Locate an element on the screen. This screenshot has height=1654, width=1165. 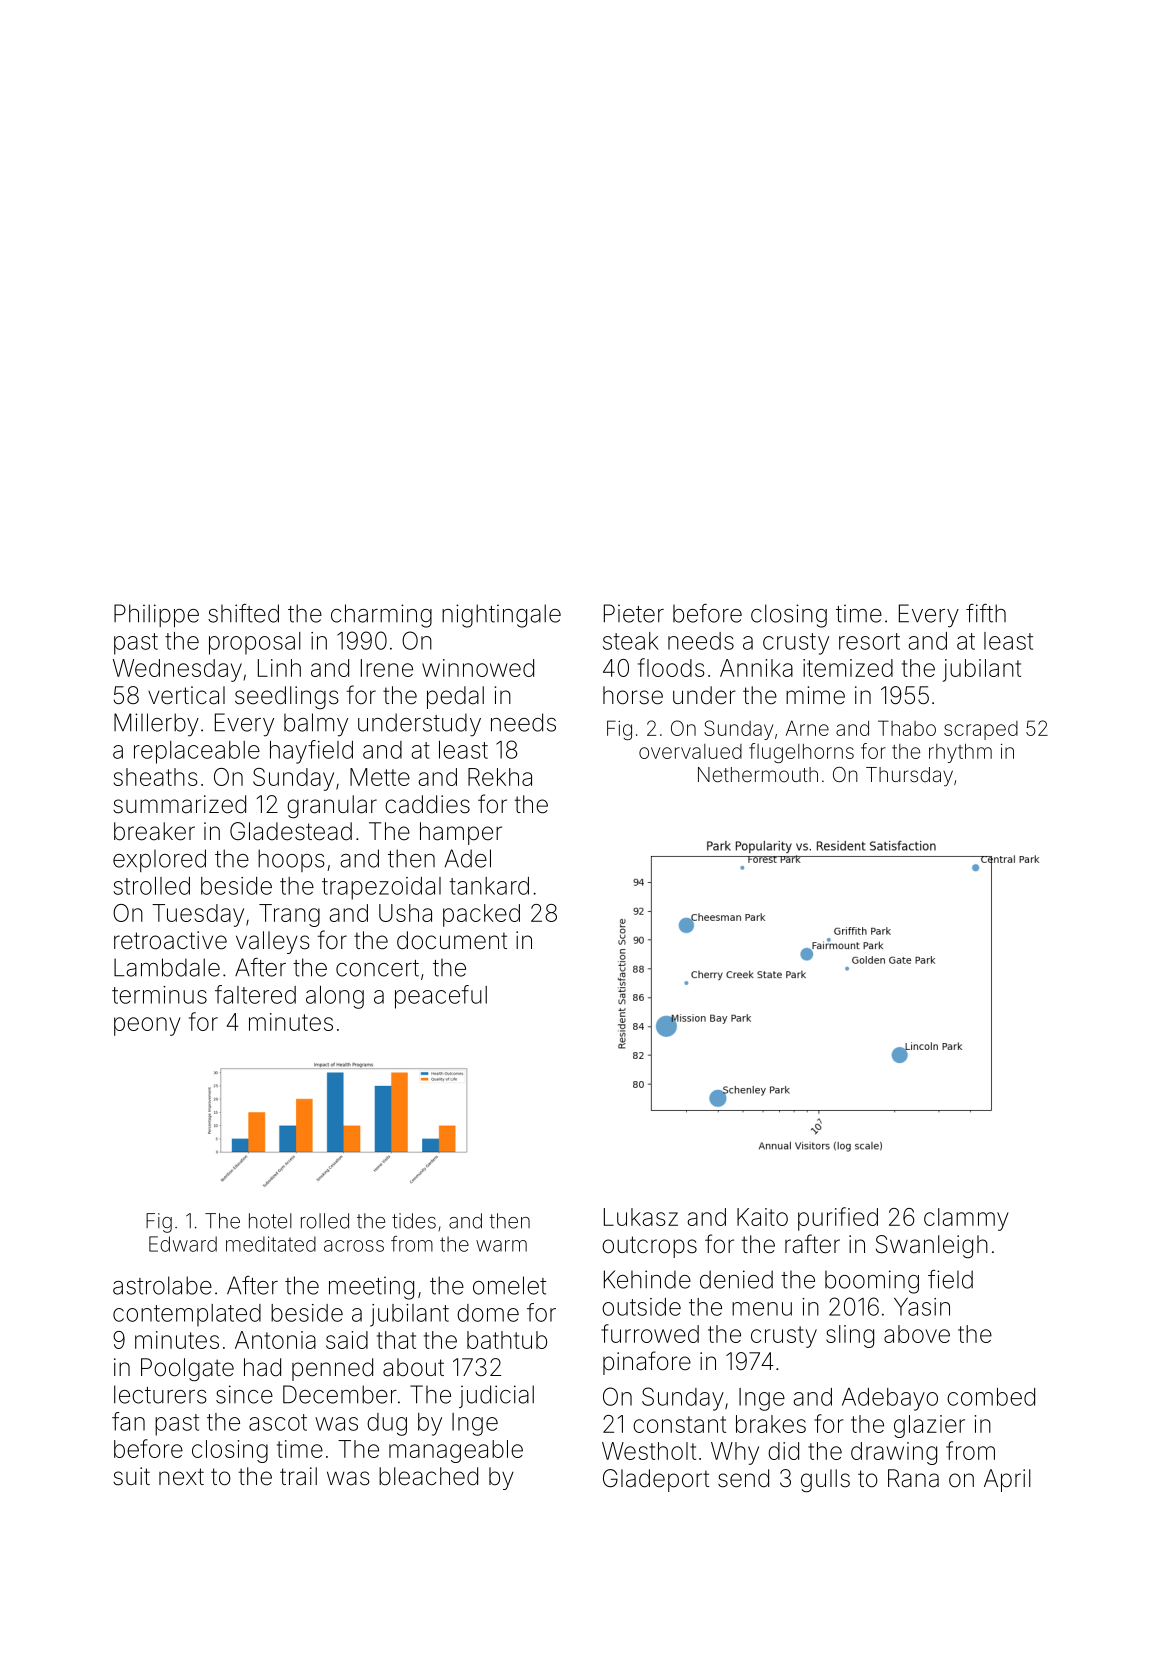
had is located at coordinates (262, 1367).
